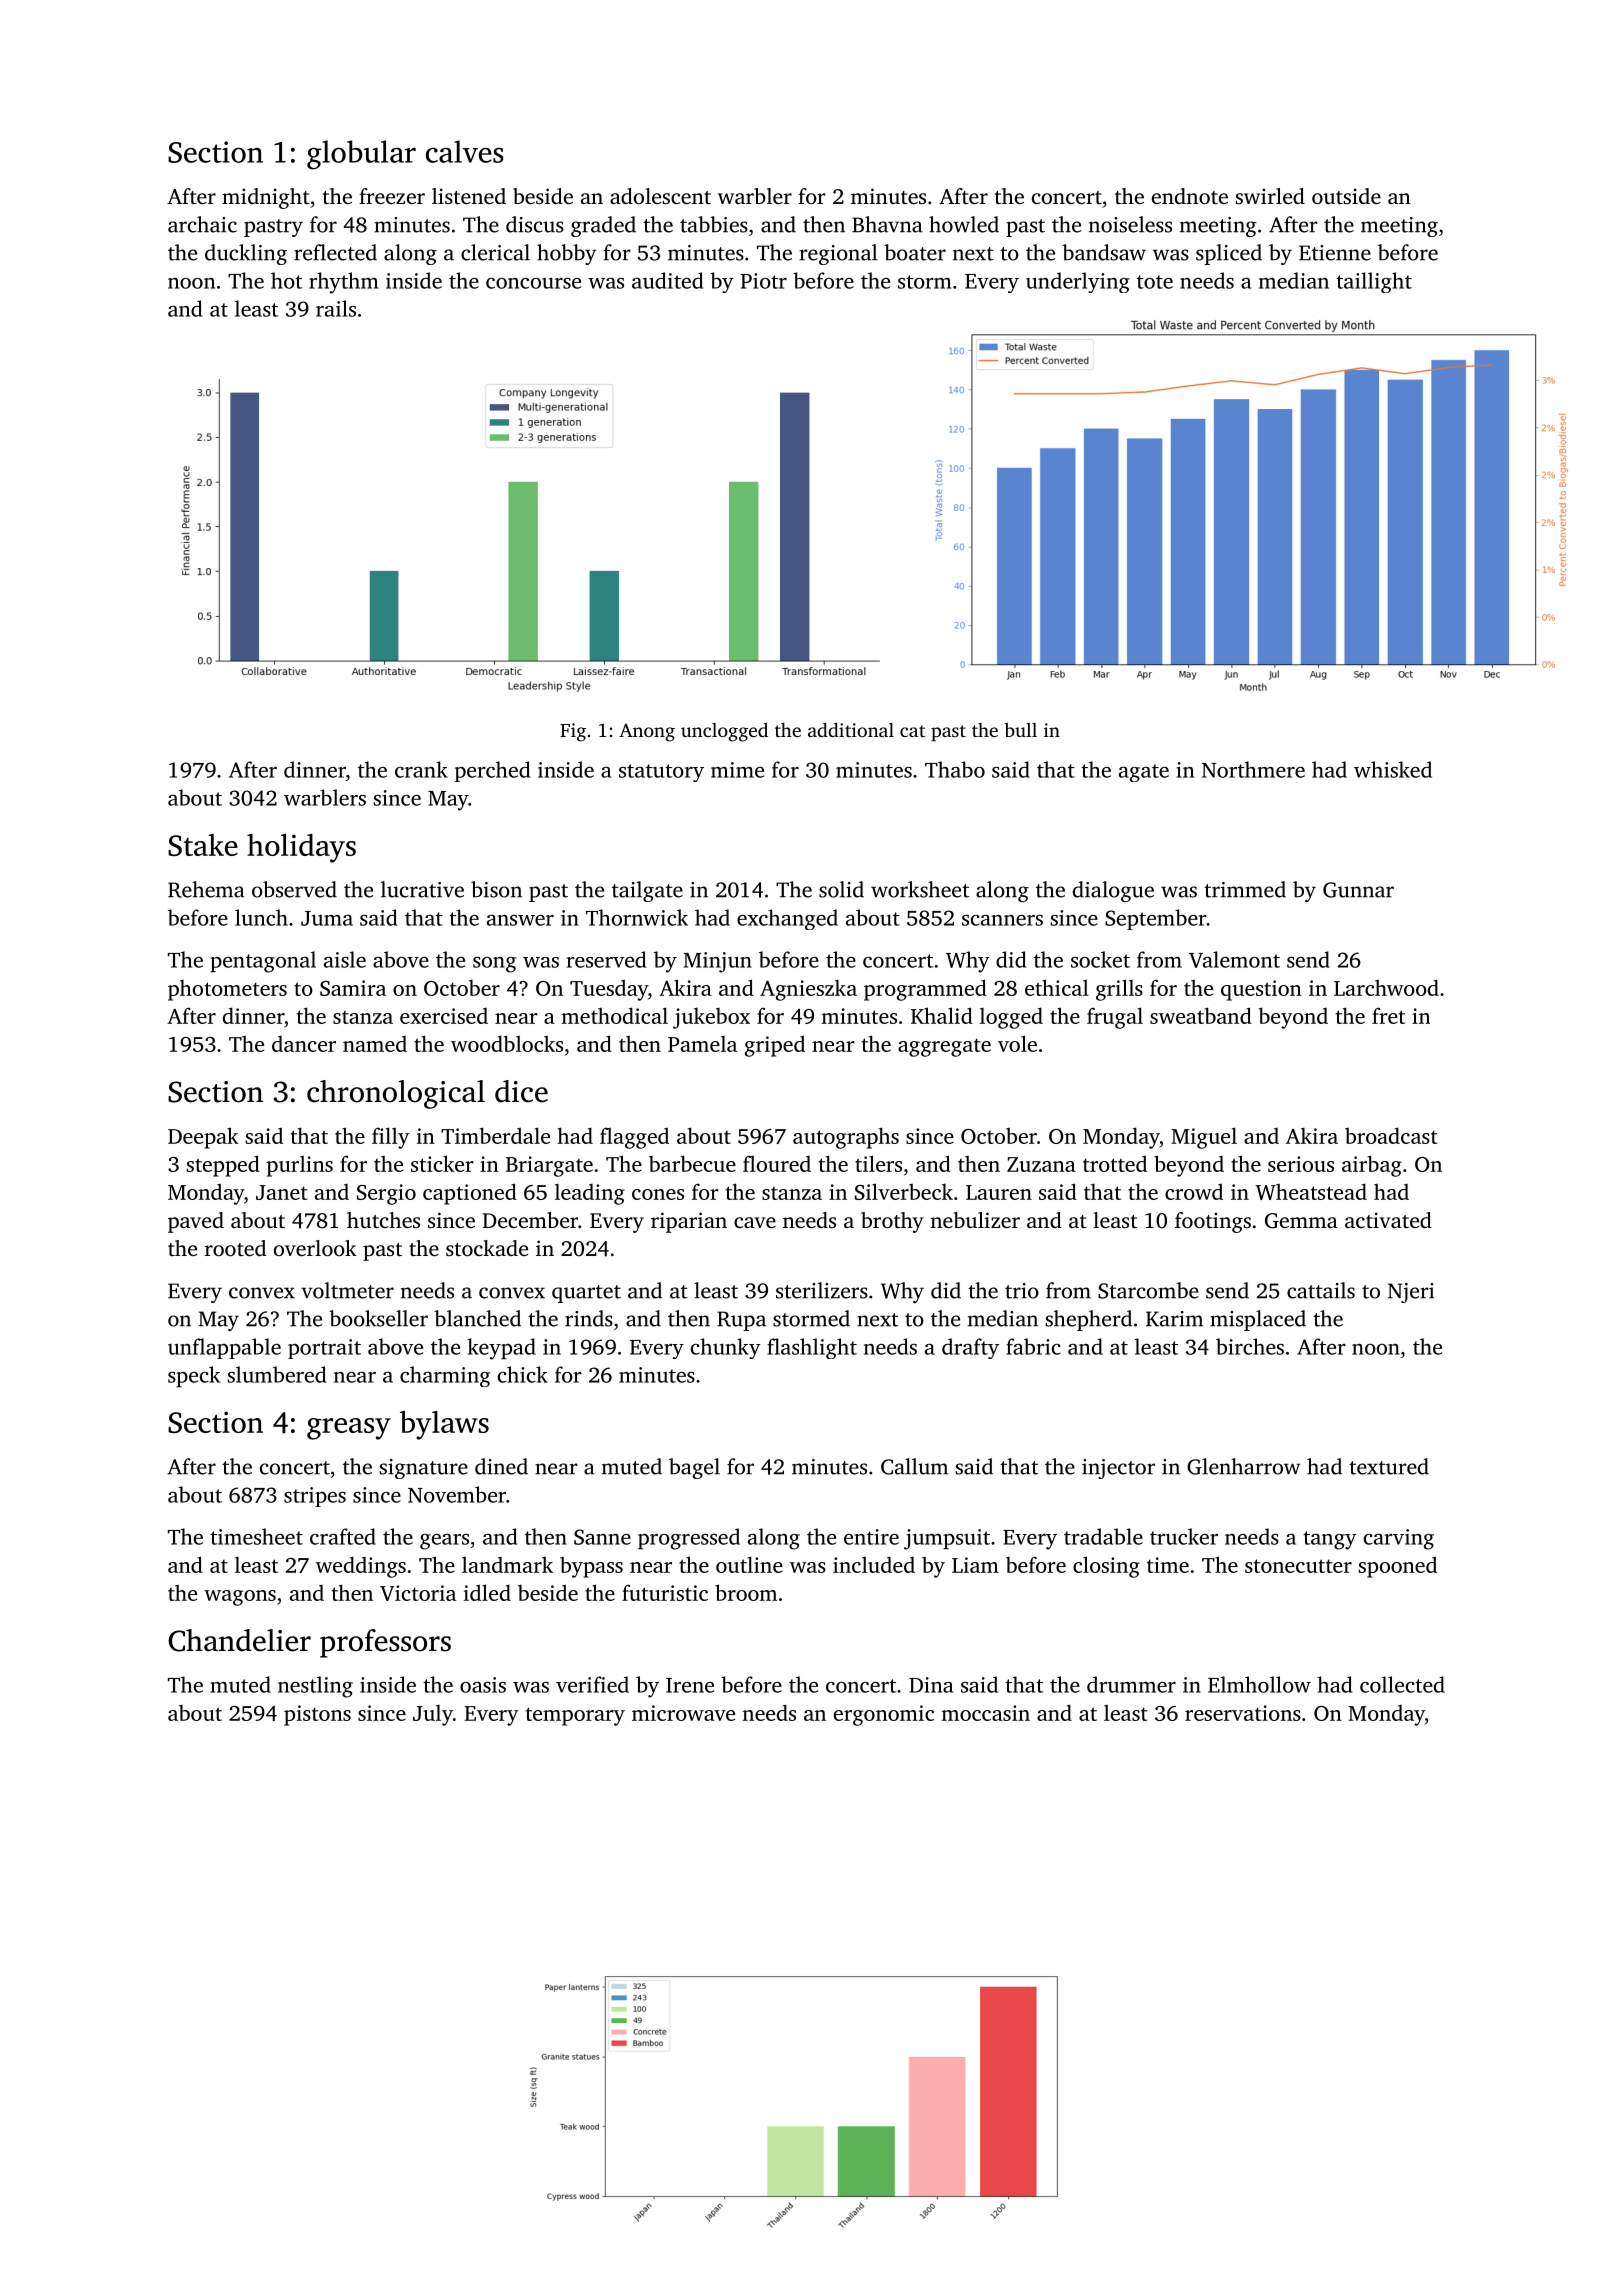 The image size is (1620, 2292). Describe the element at coordinates (507, 1565) in the screenshot. I see `landmark` at that location.
